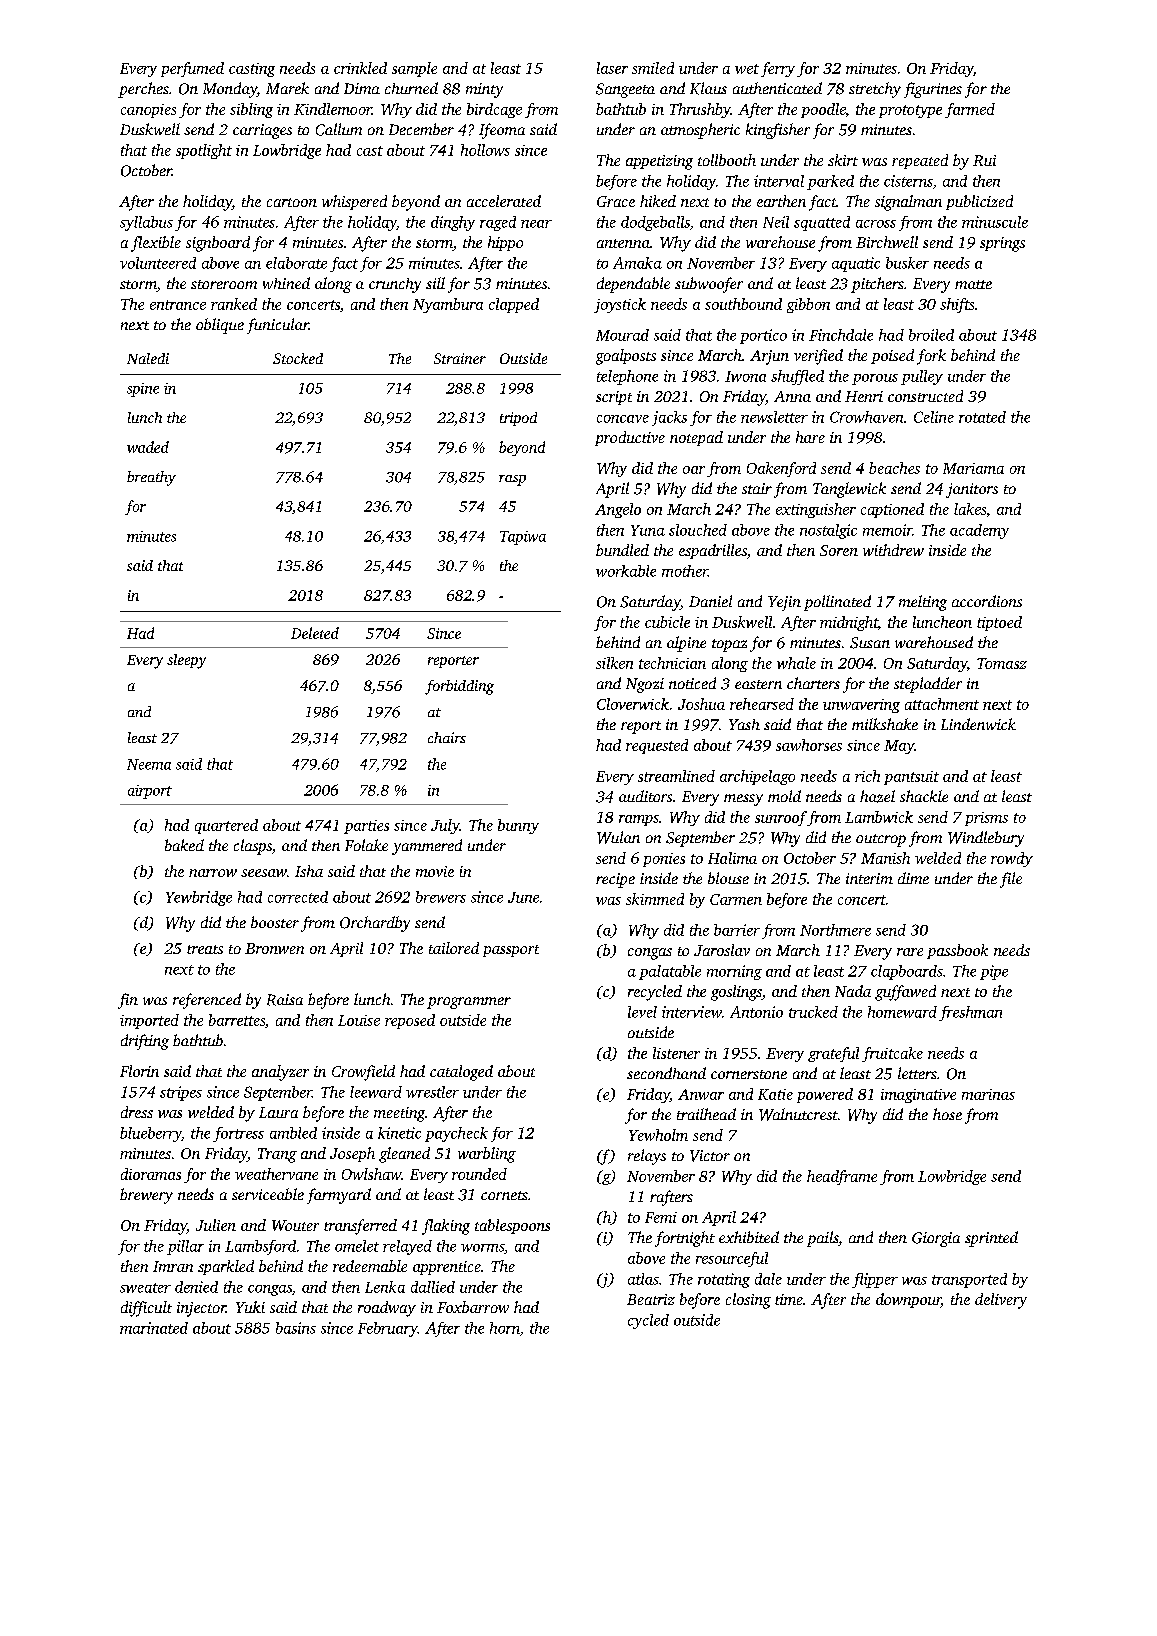 This page has width=1157, height=1636. I want to click on farmed, so click(970, 110).
